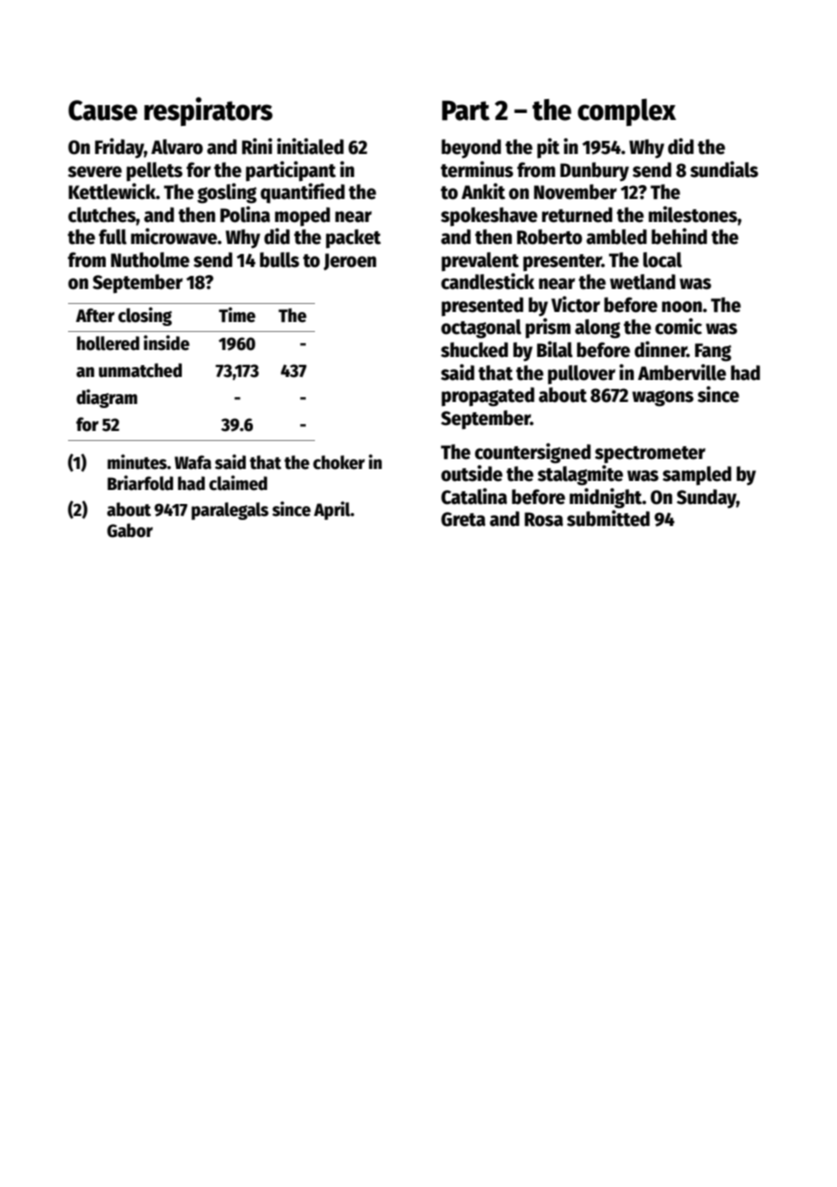 The image size is (837, 1187). Describe the element at coordinates (208, 111) in the screenshot. I see `respirators` at that location.
